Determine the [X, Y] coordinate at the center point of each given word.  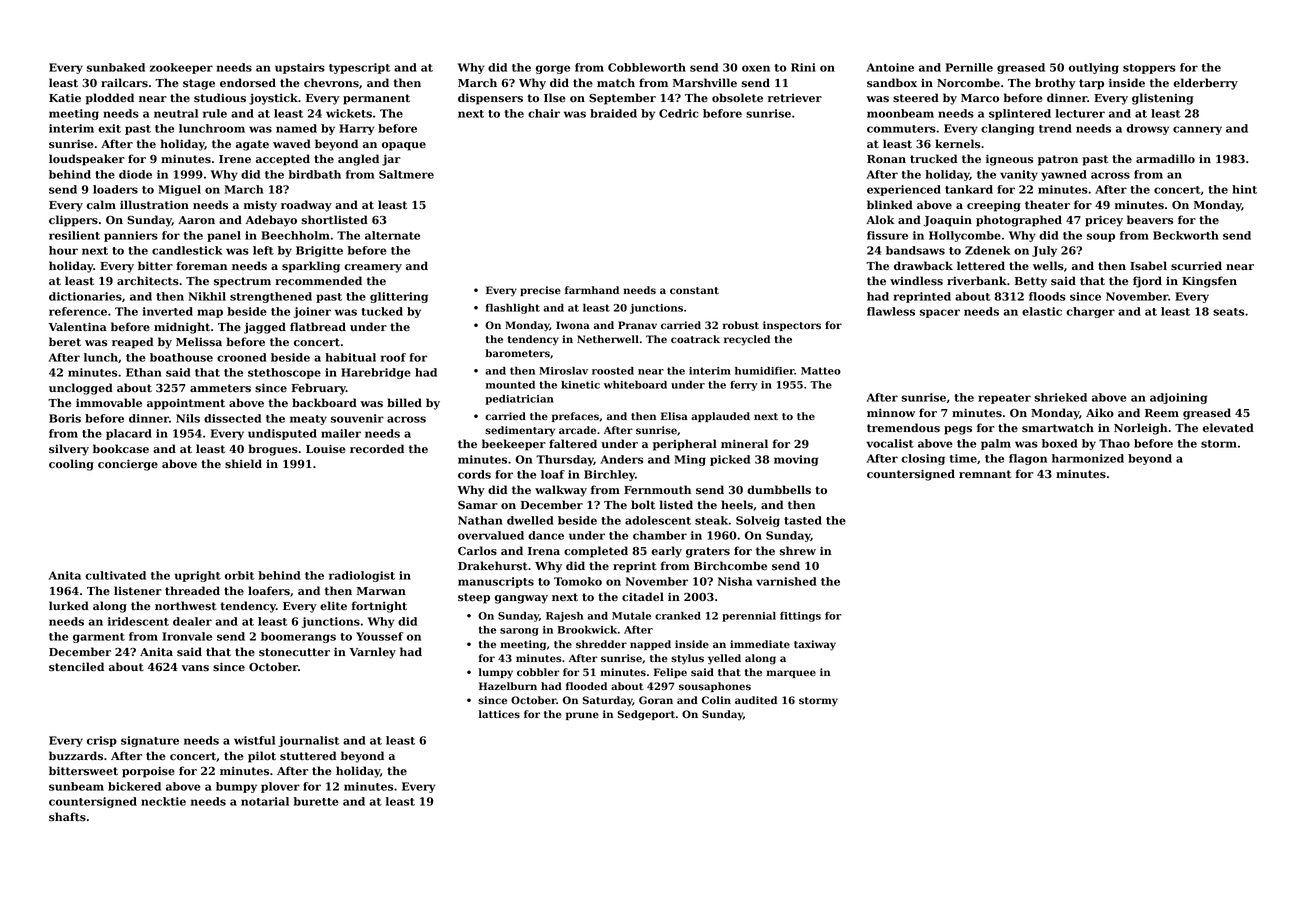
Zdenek [988, 250]
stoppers [1149, 69]
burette [316, 801]
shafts [67, 817]
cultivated [115, 575]
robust [741, 325]
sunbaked [116, 67]
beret [65, 341]
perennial [749, 617]
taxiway [815, 645]
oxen [756, 68]
